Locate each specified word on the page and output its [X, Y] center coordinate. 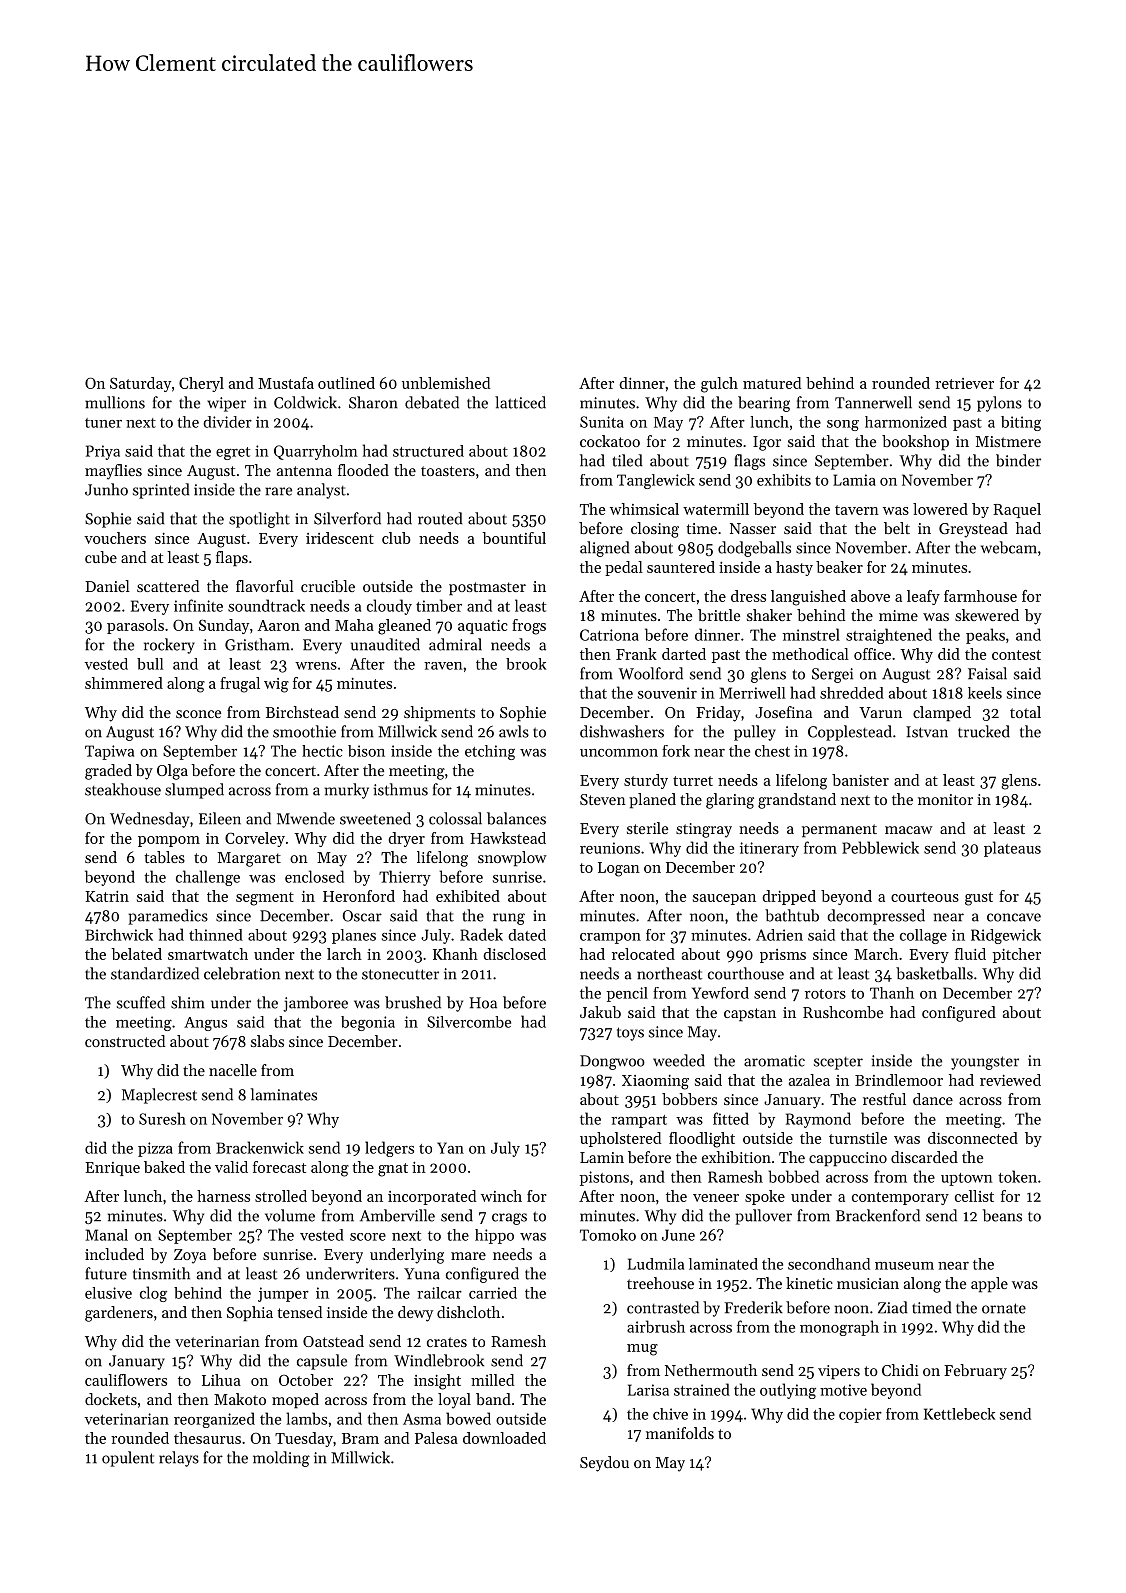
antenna [304, 471]
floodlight [702, 1140]
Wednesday [149, 820]
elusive [108, 1293]
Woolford [650, 673]
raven [443, 666]
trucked [984, 731]
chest [772, 751]
